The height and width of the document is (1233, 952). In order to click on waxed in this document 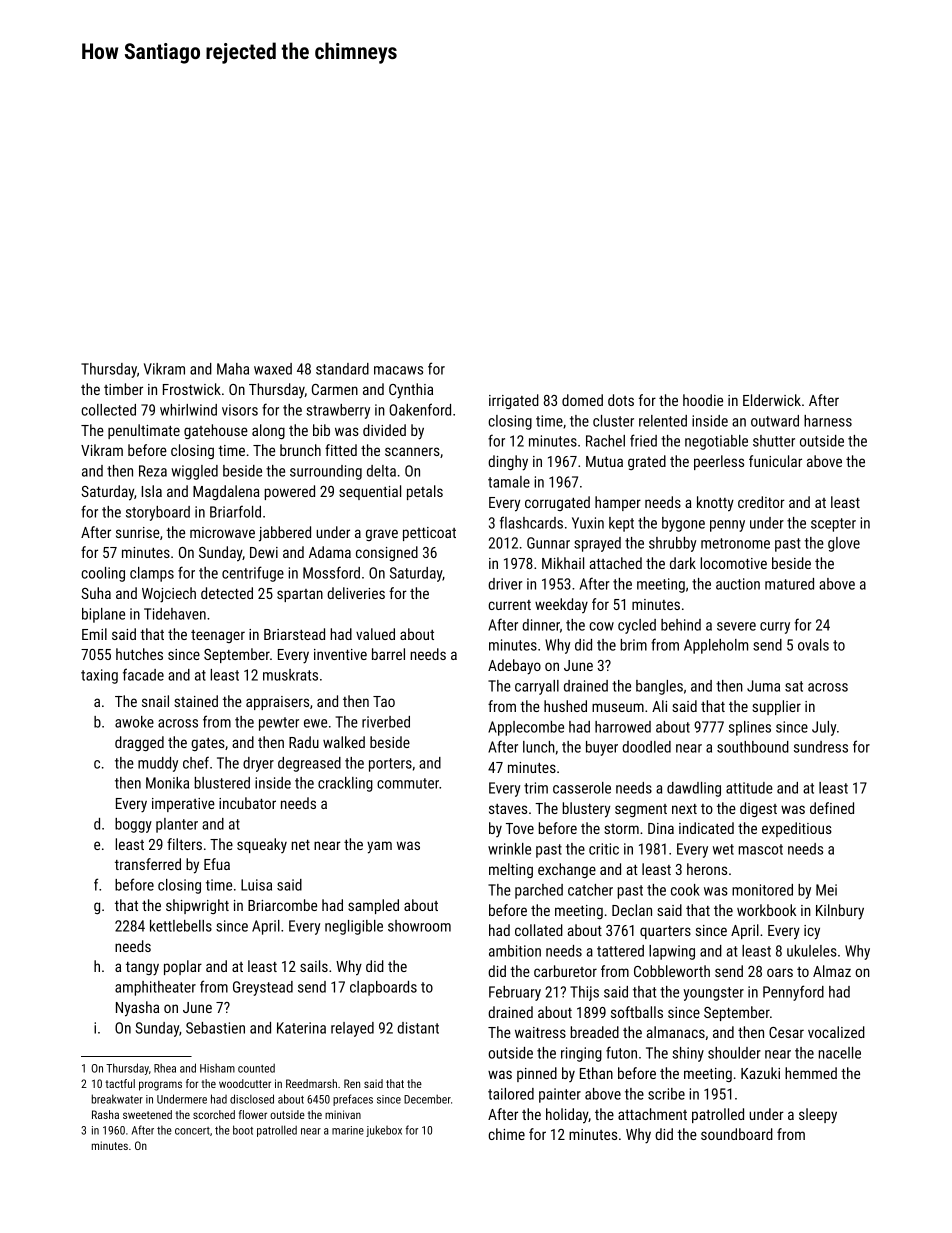, I will do `click(273, 369)`.
